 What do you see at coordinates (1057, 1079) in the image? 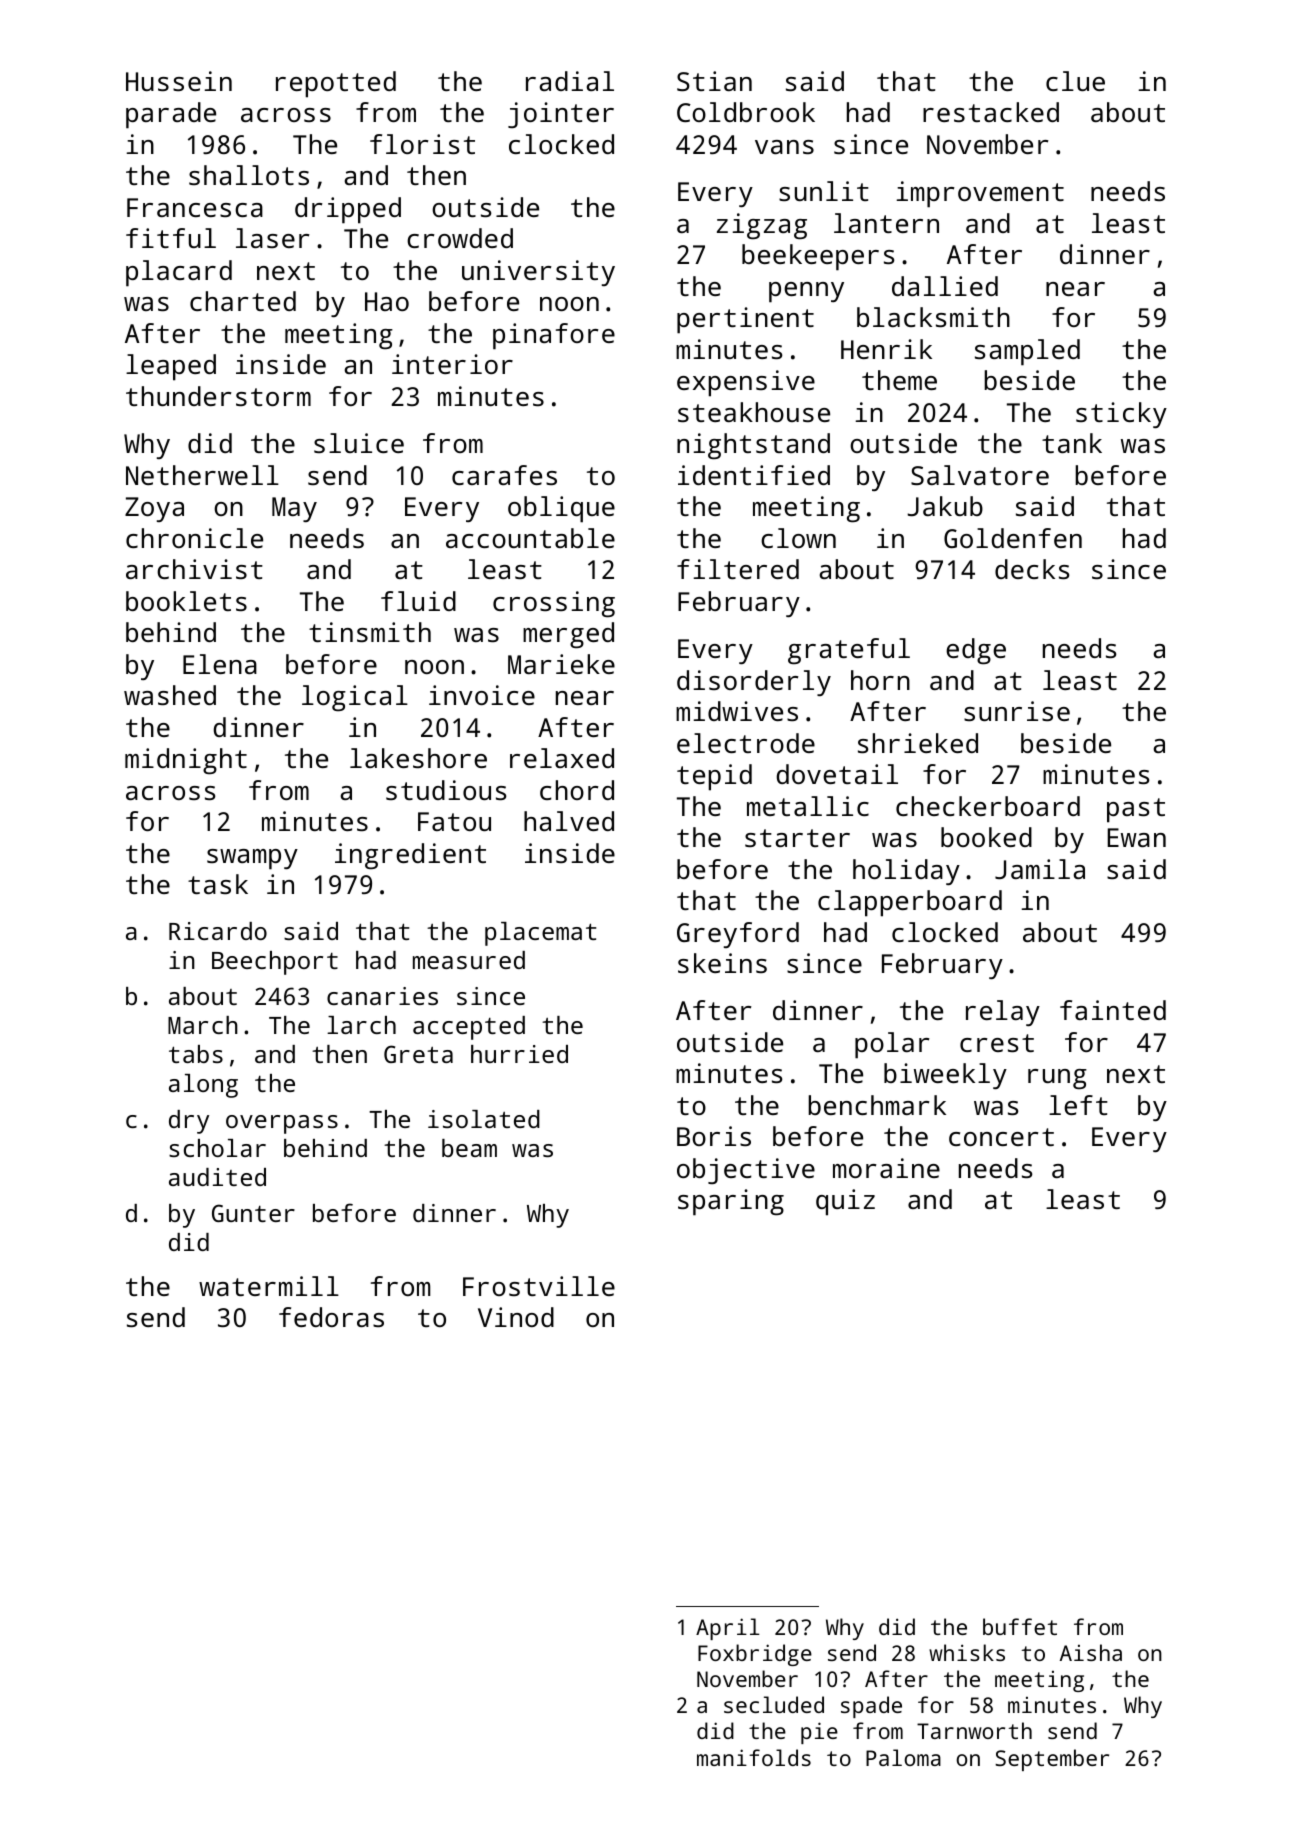
I see `rung` at bounding box center [1057, 1079].
